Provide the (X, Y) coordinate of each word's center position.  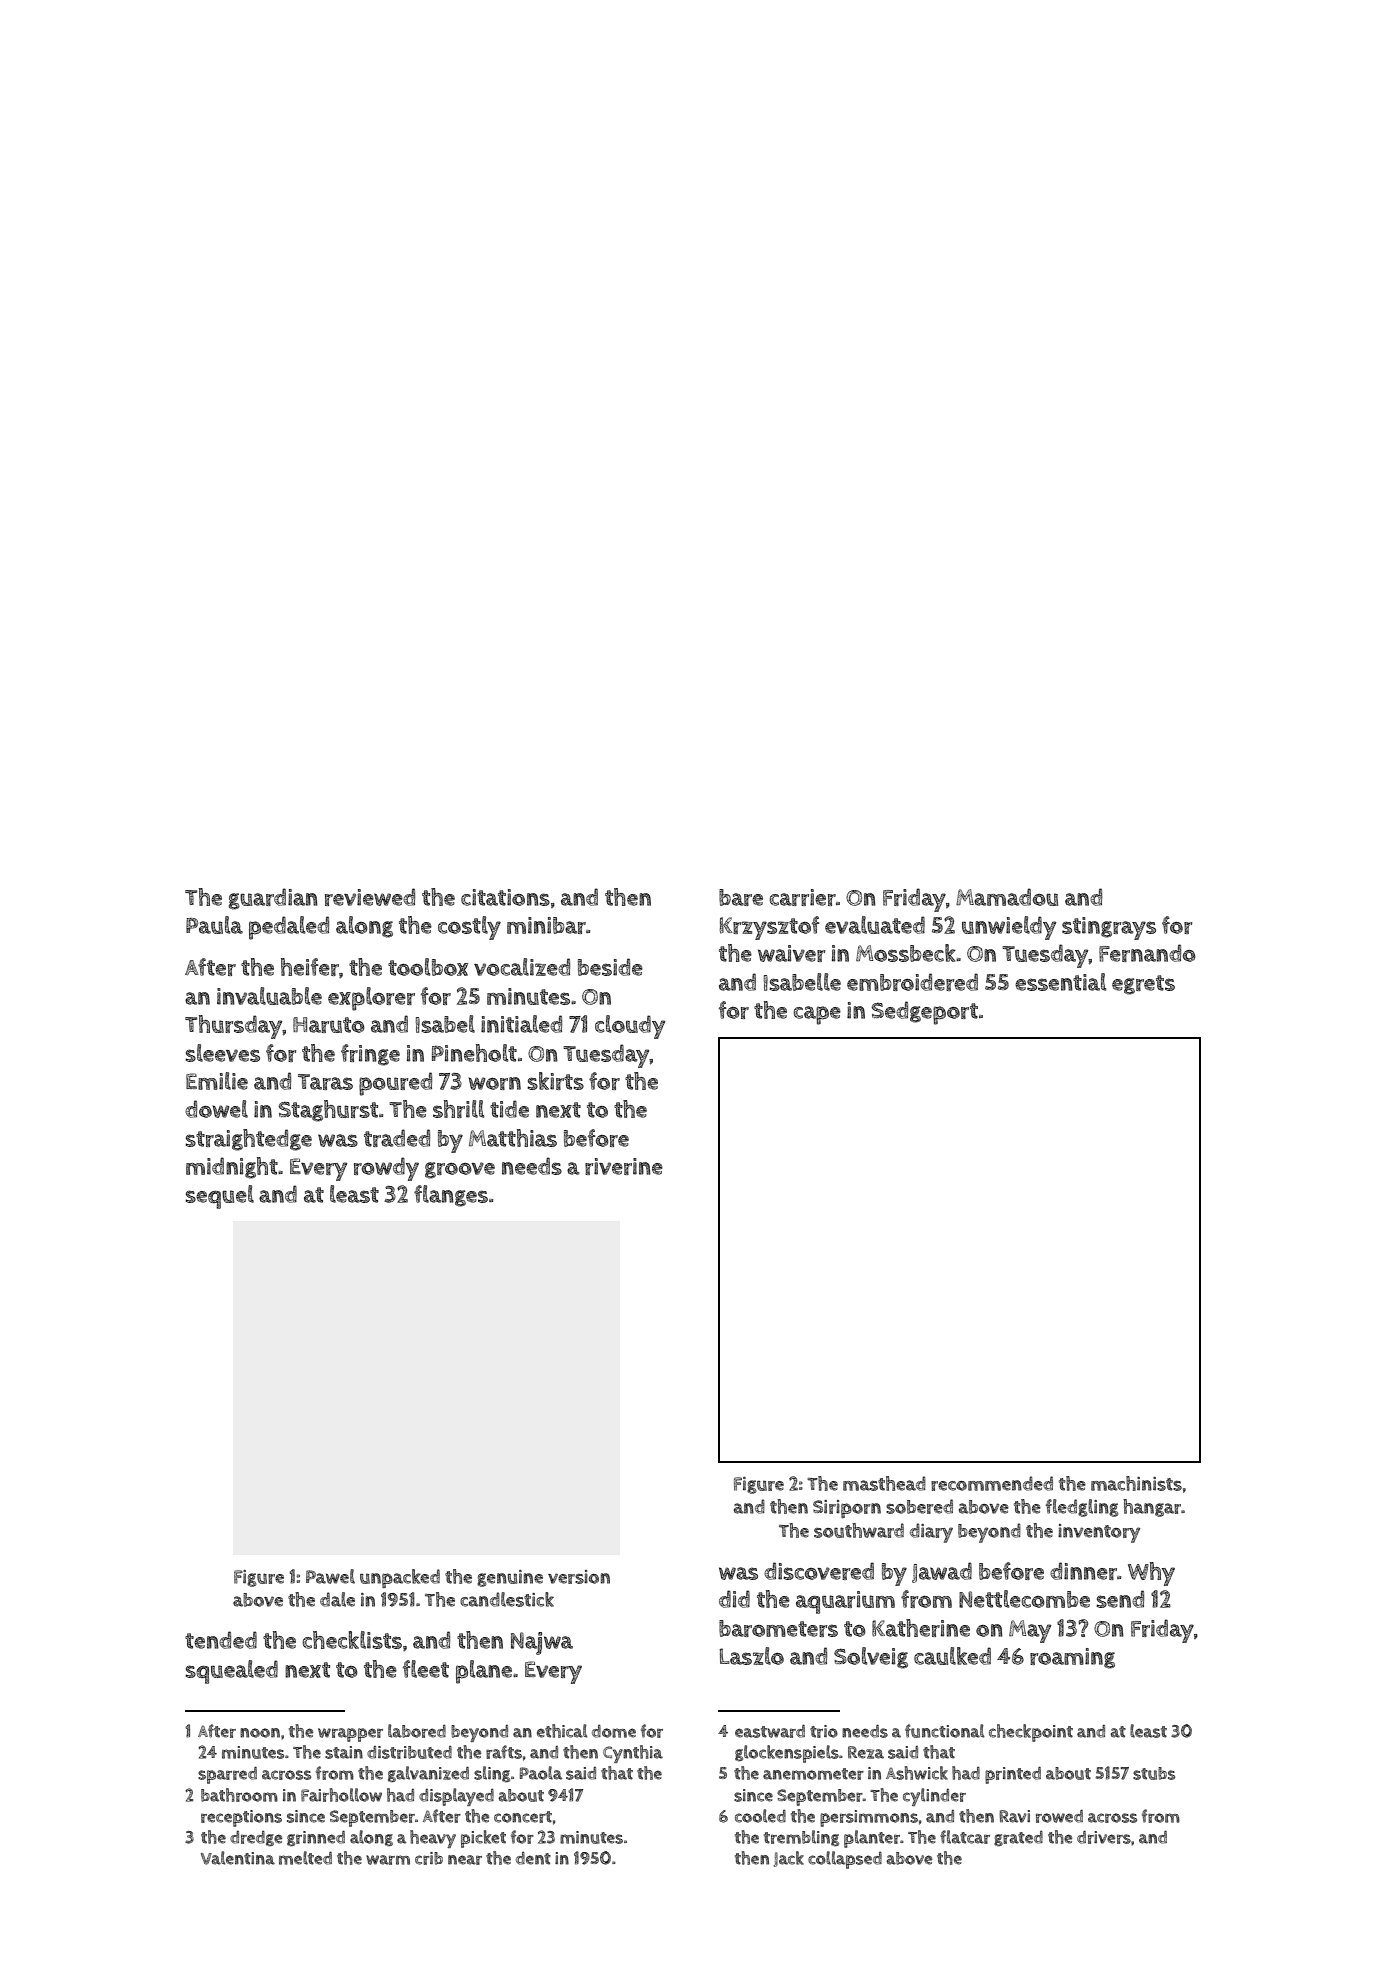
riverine (624, 1166)
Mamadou (1007, 897)
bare (741, 897)
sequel (219, 1197)
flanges (451, 1196)
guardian (273, 899)
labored (417, 1731)
